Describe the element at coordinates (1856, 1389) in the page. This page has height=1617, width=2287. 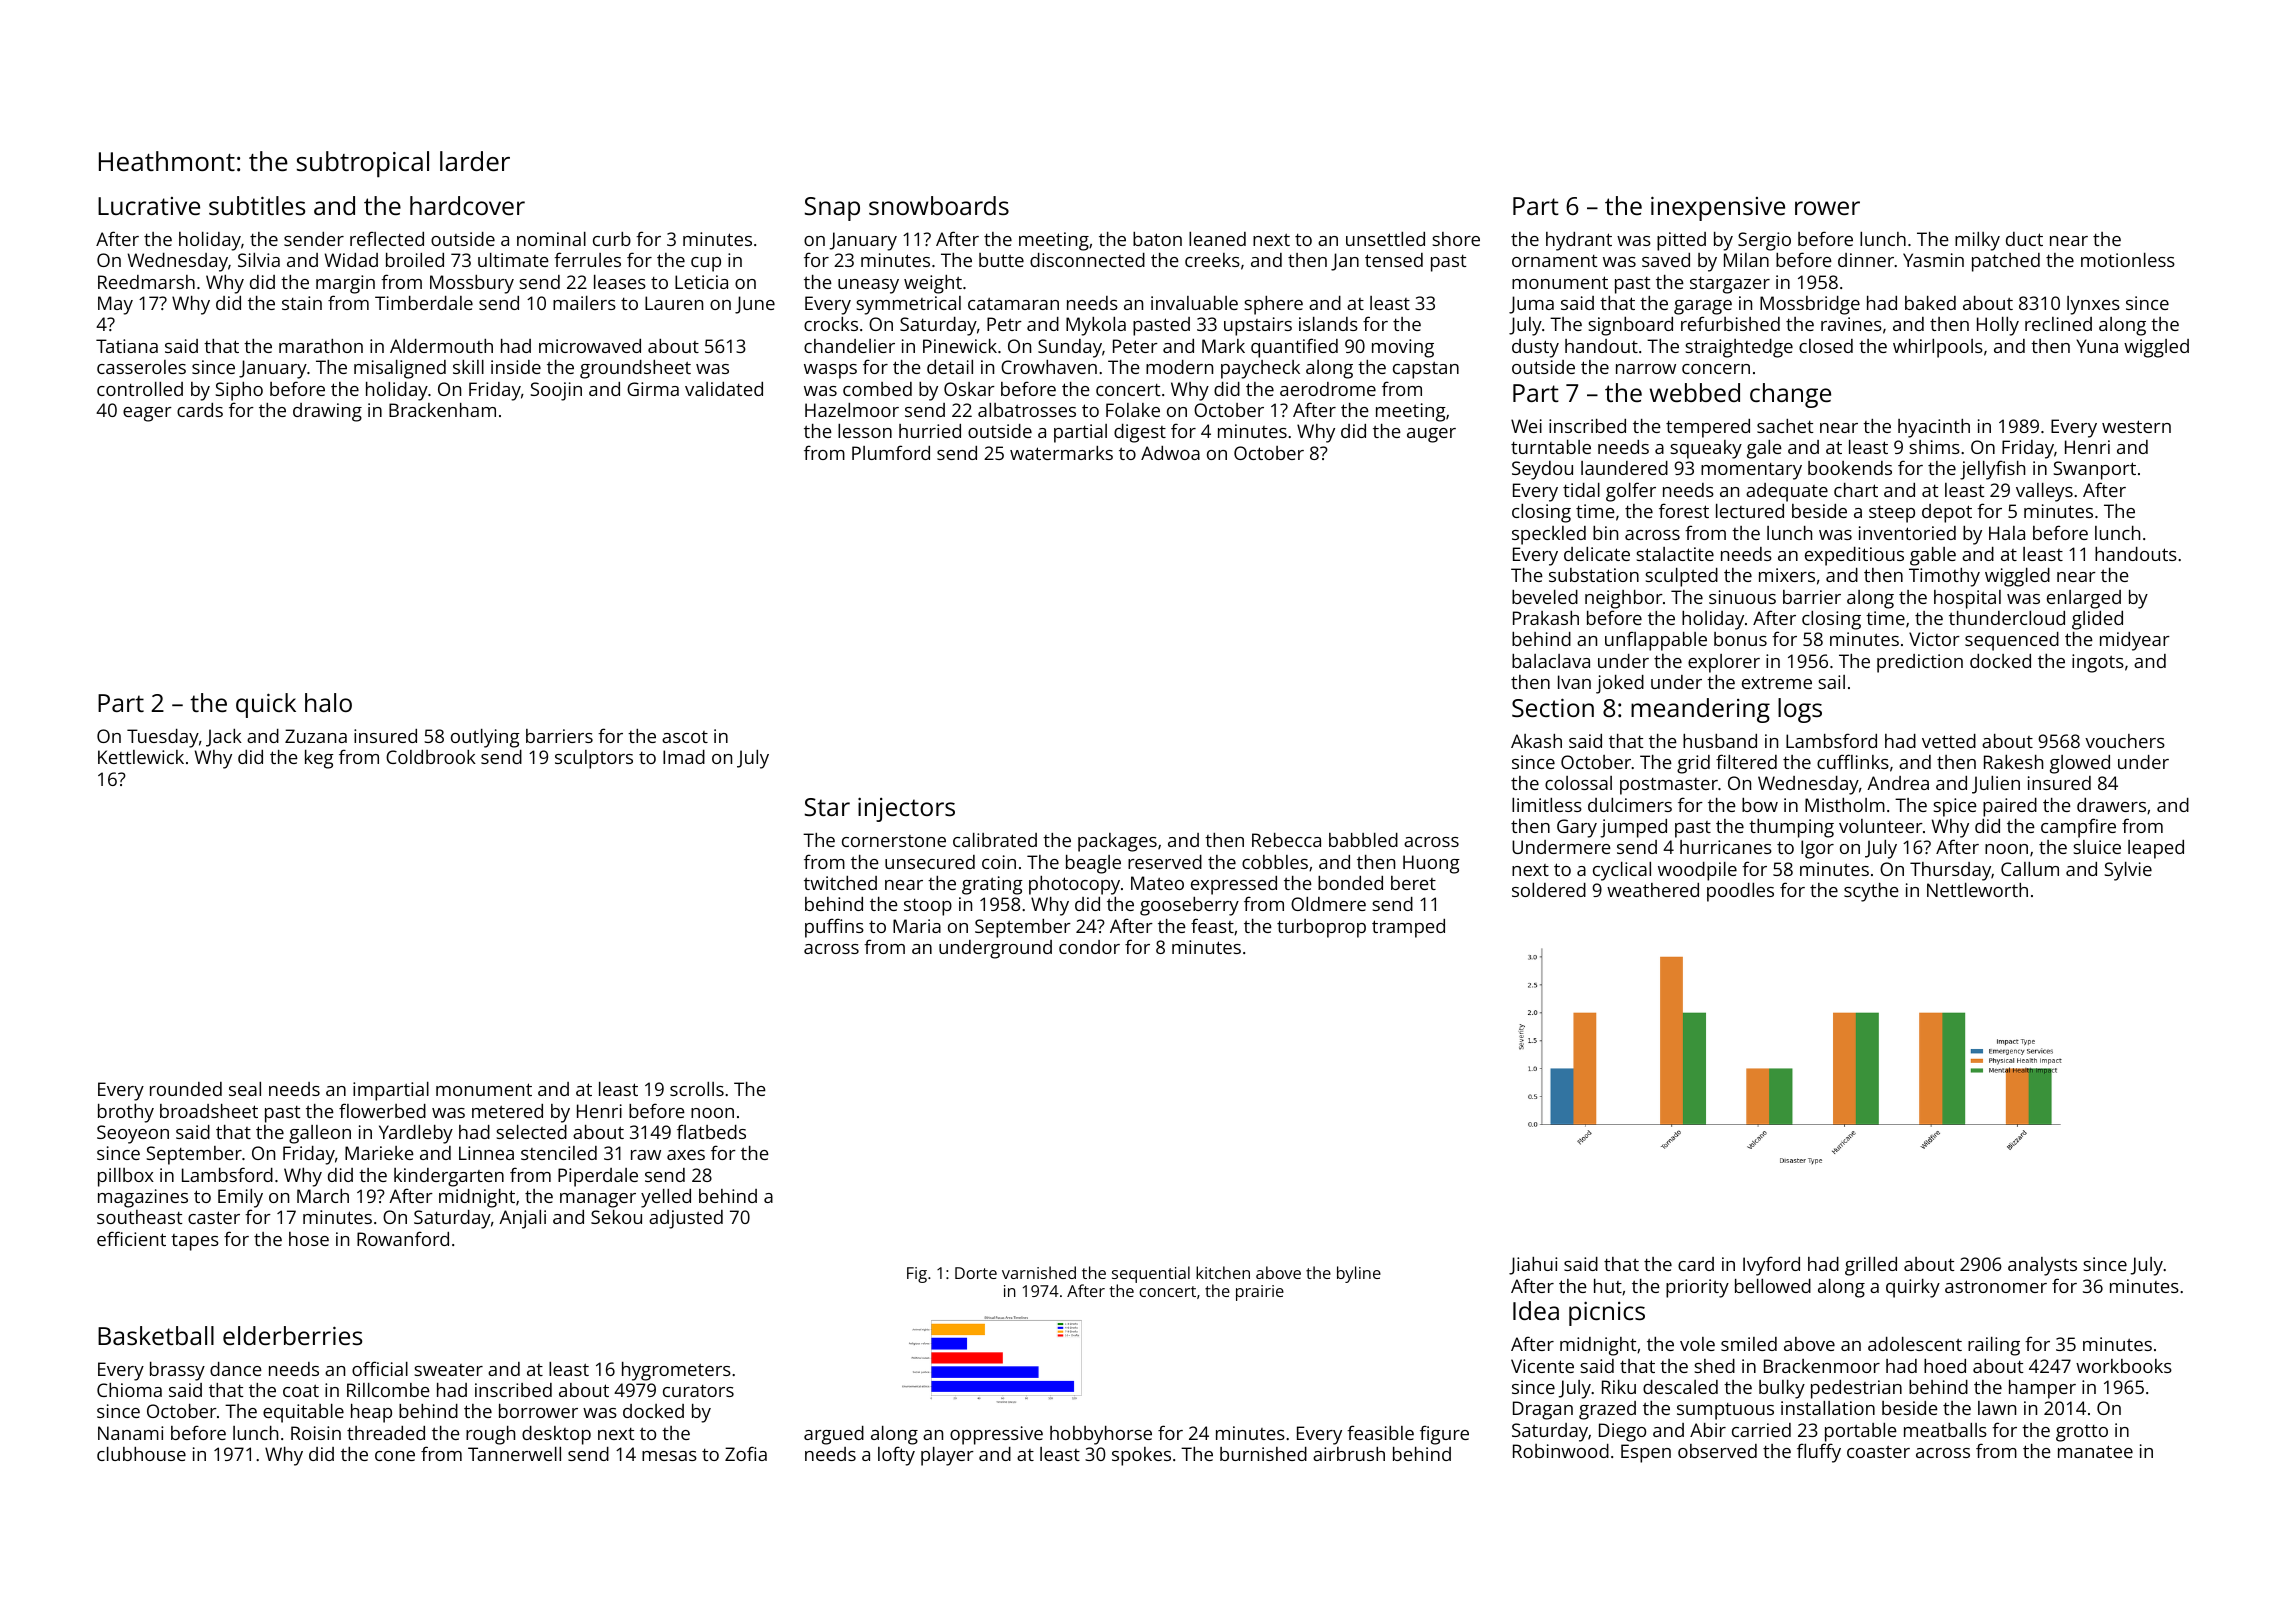
I see `pedestrian` at that location.
